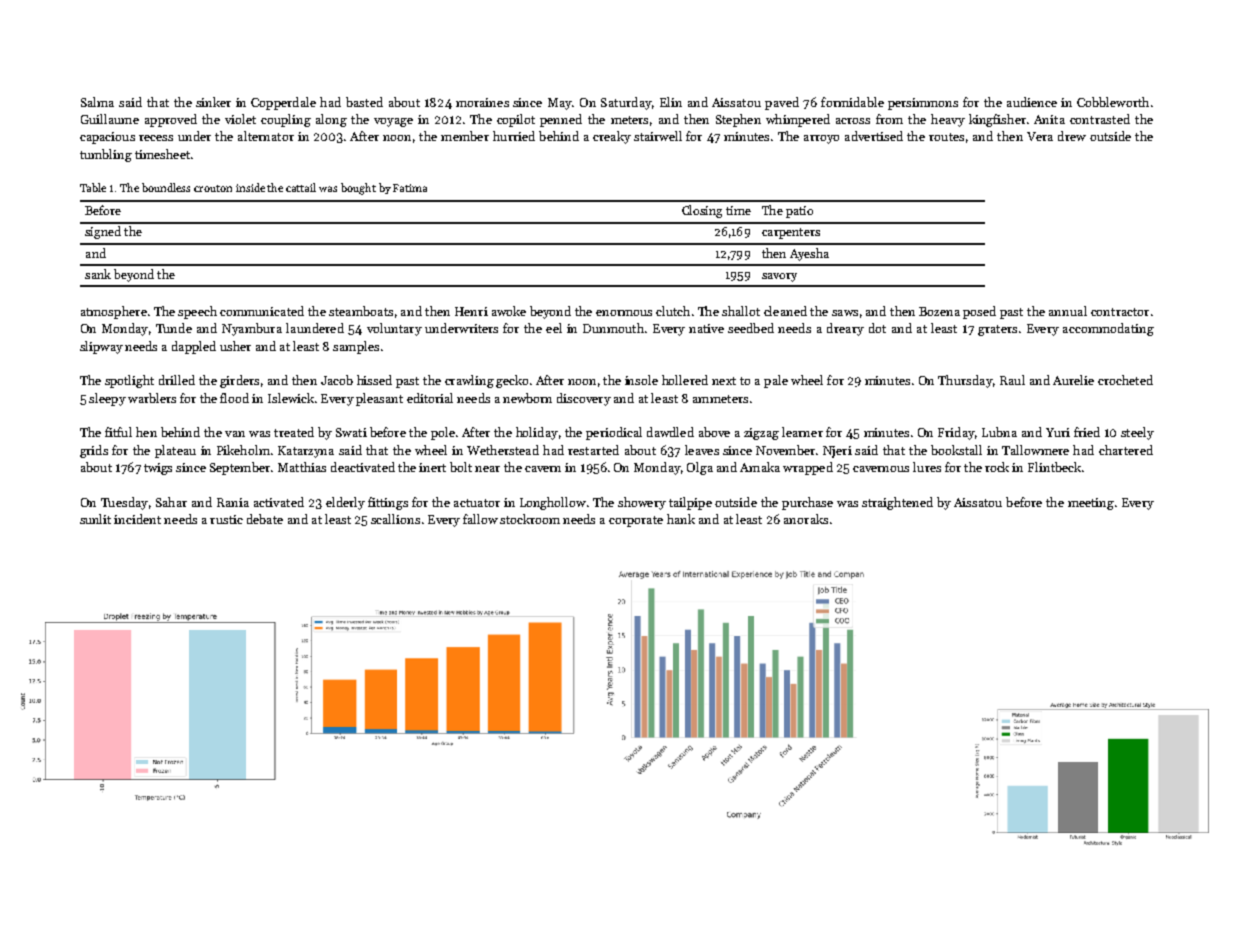 The image size is (1233, 952). Describe the element at coordinates (226, 519) in the document. I see `rustic` at that location.
